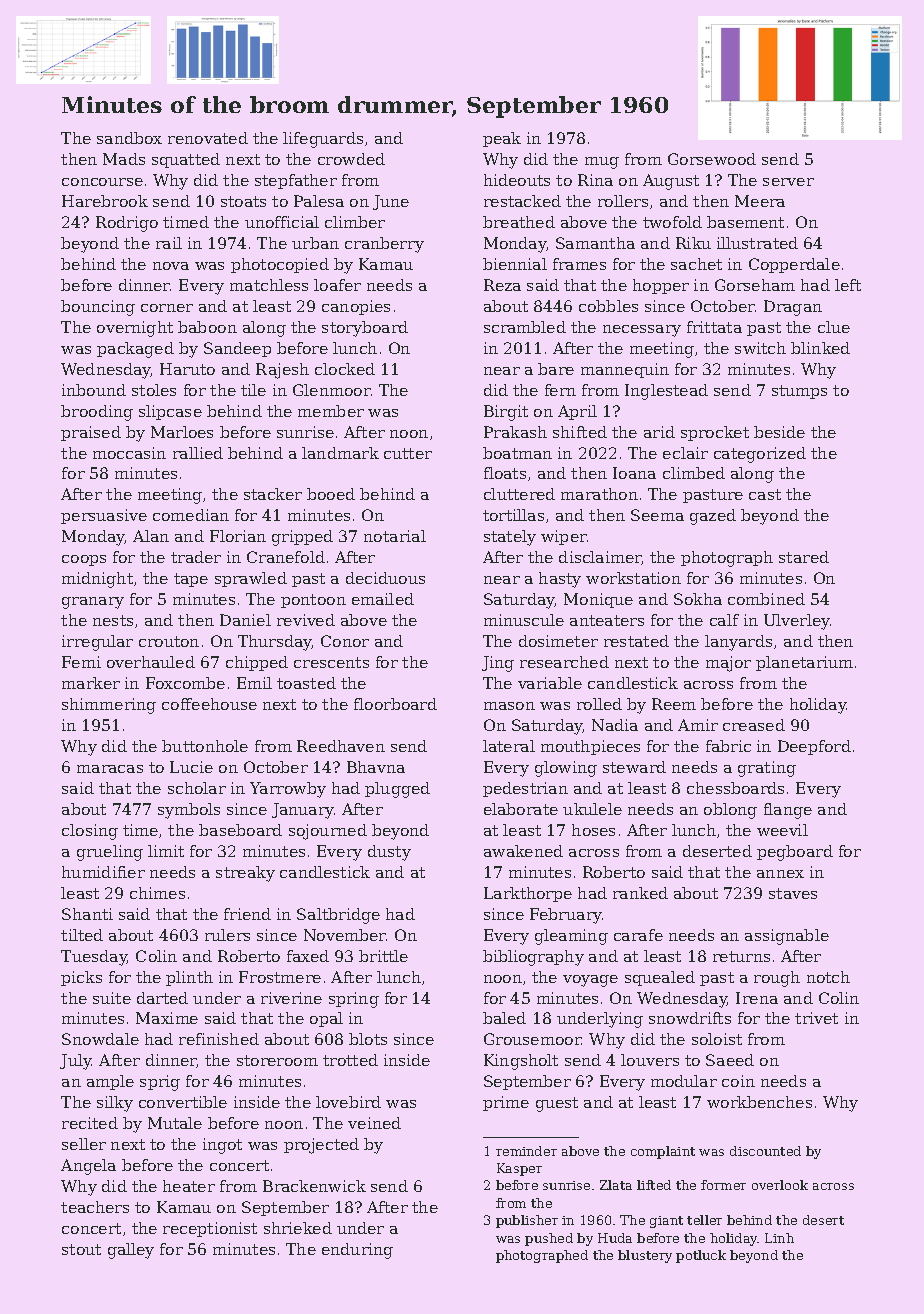  What do you see at coordinates (788, 182) in the screenshot?
I see `server` at bounding box center [788, 182].
